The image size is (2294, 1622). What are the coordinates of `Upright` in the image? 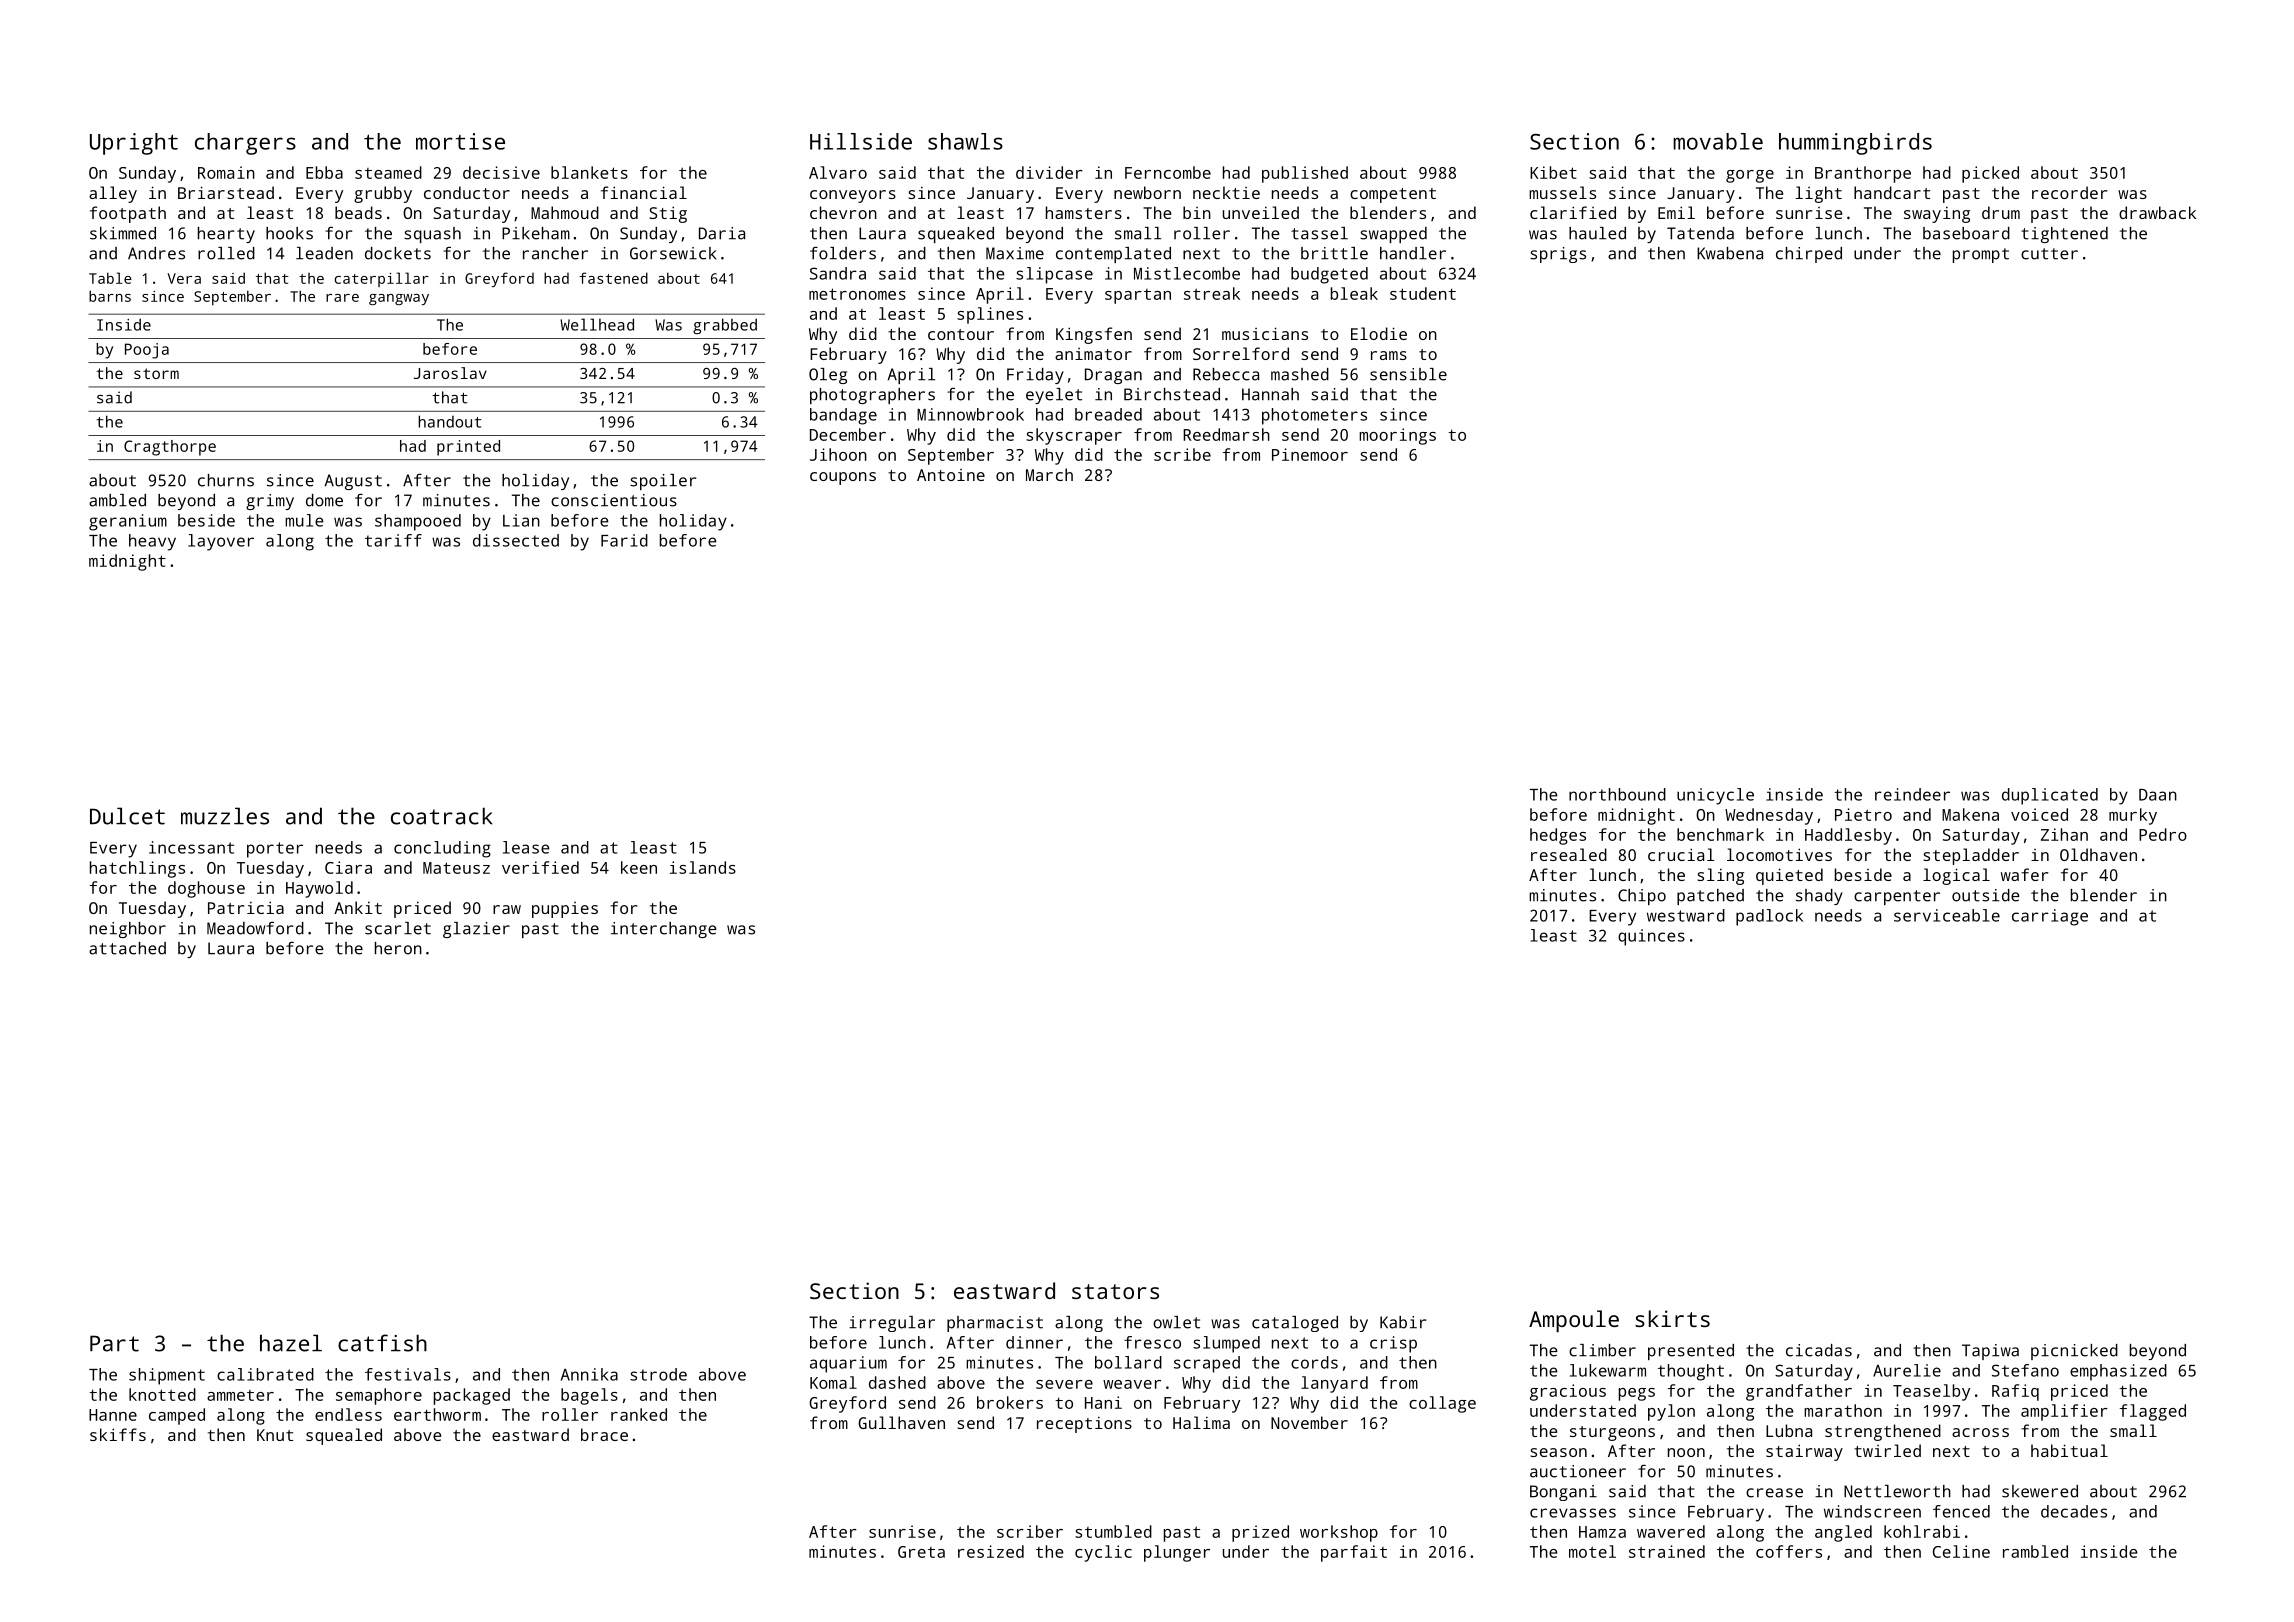 It's located at (134, 144).
